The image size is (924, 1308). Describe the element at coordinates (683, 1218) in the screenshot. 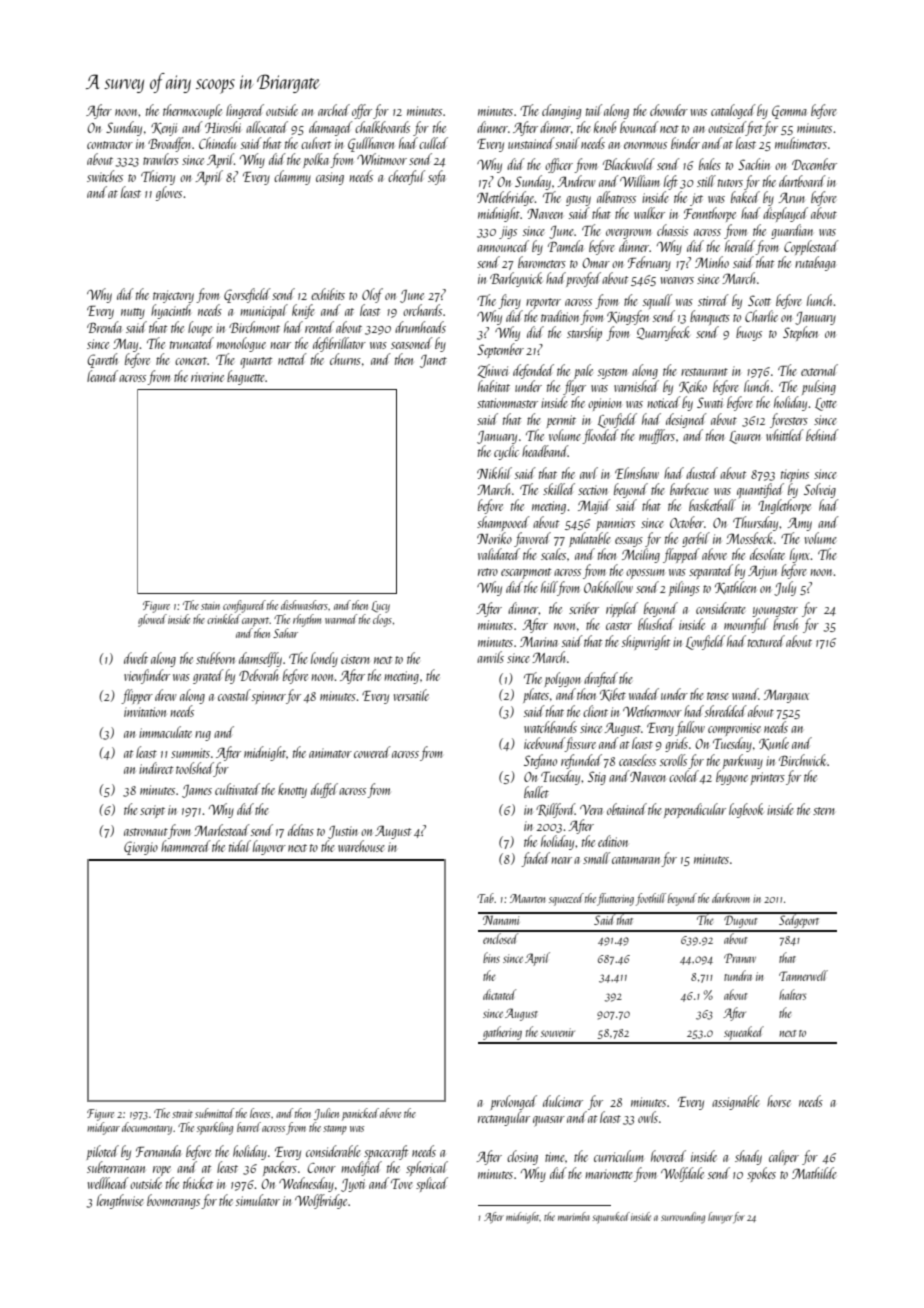

I see `surrounding` at that location.
